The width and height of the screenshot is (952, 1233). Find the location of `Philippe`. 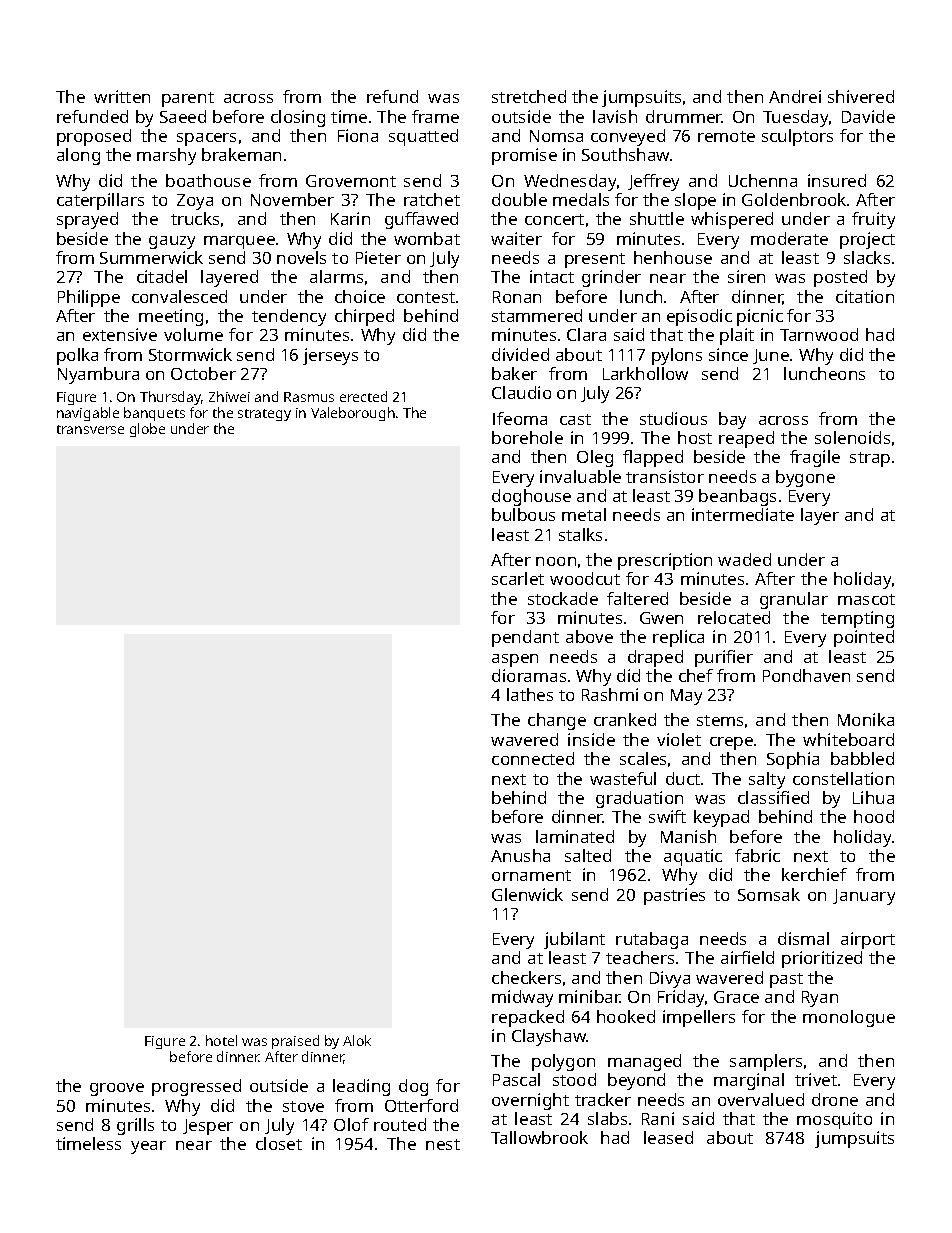

Philippe is located at coordinates (89, 298).
